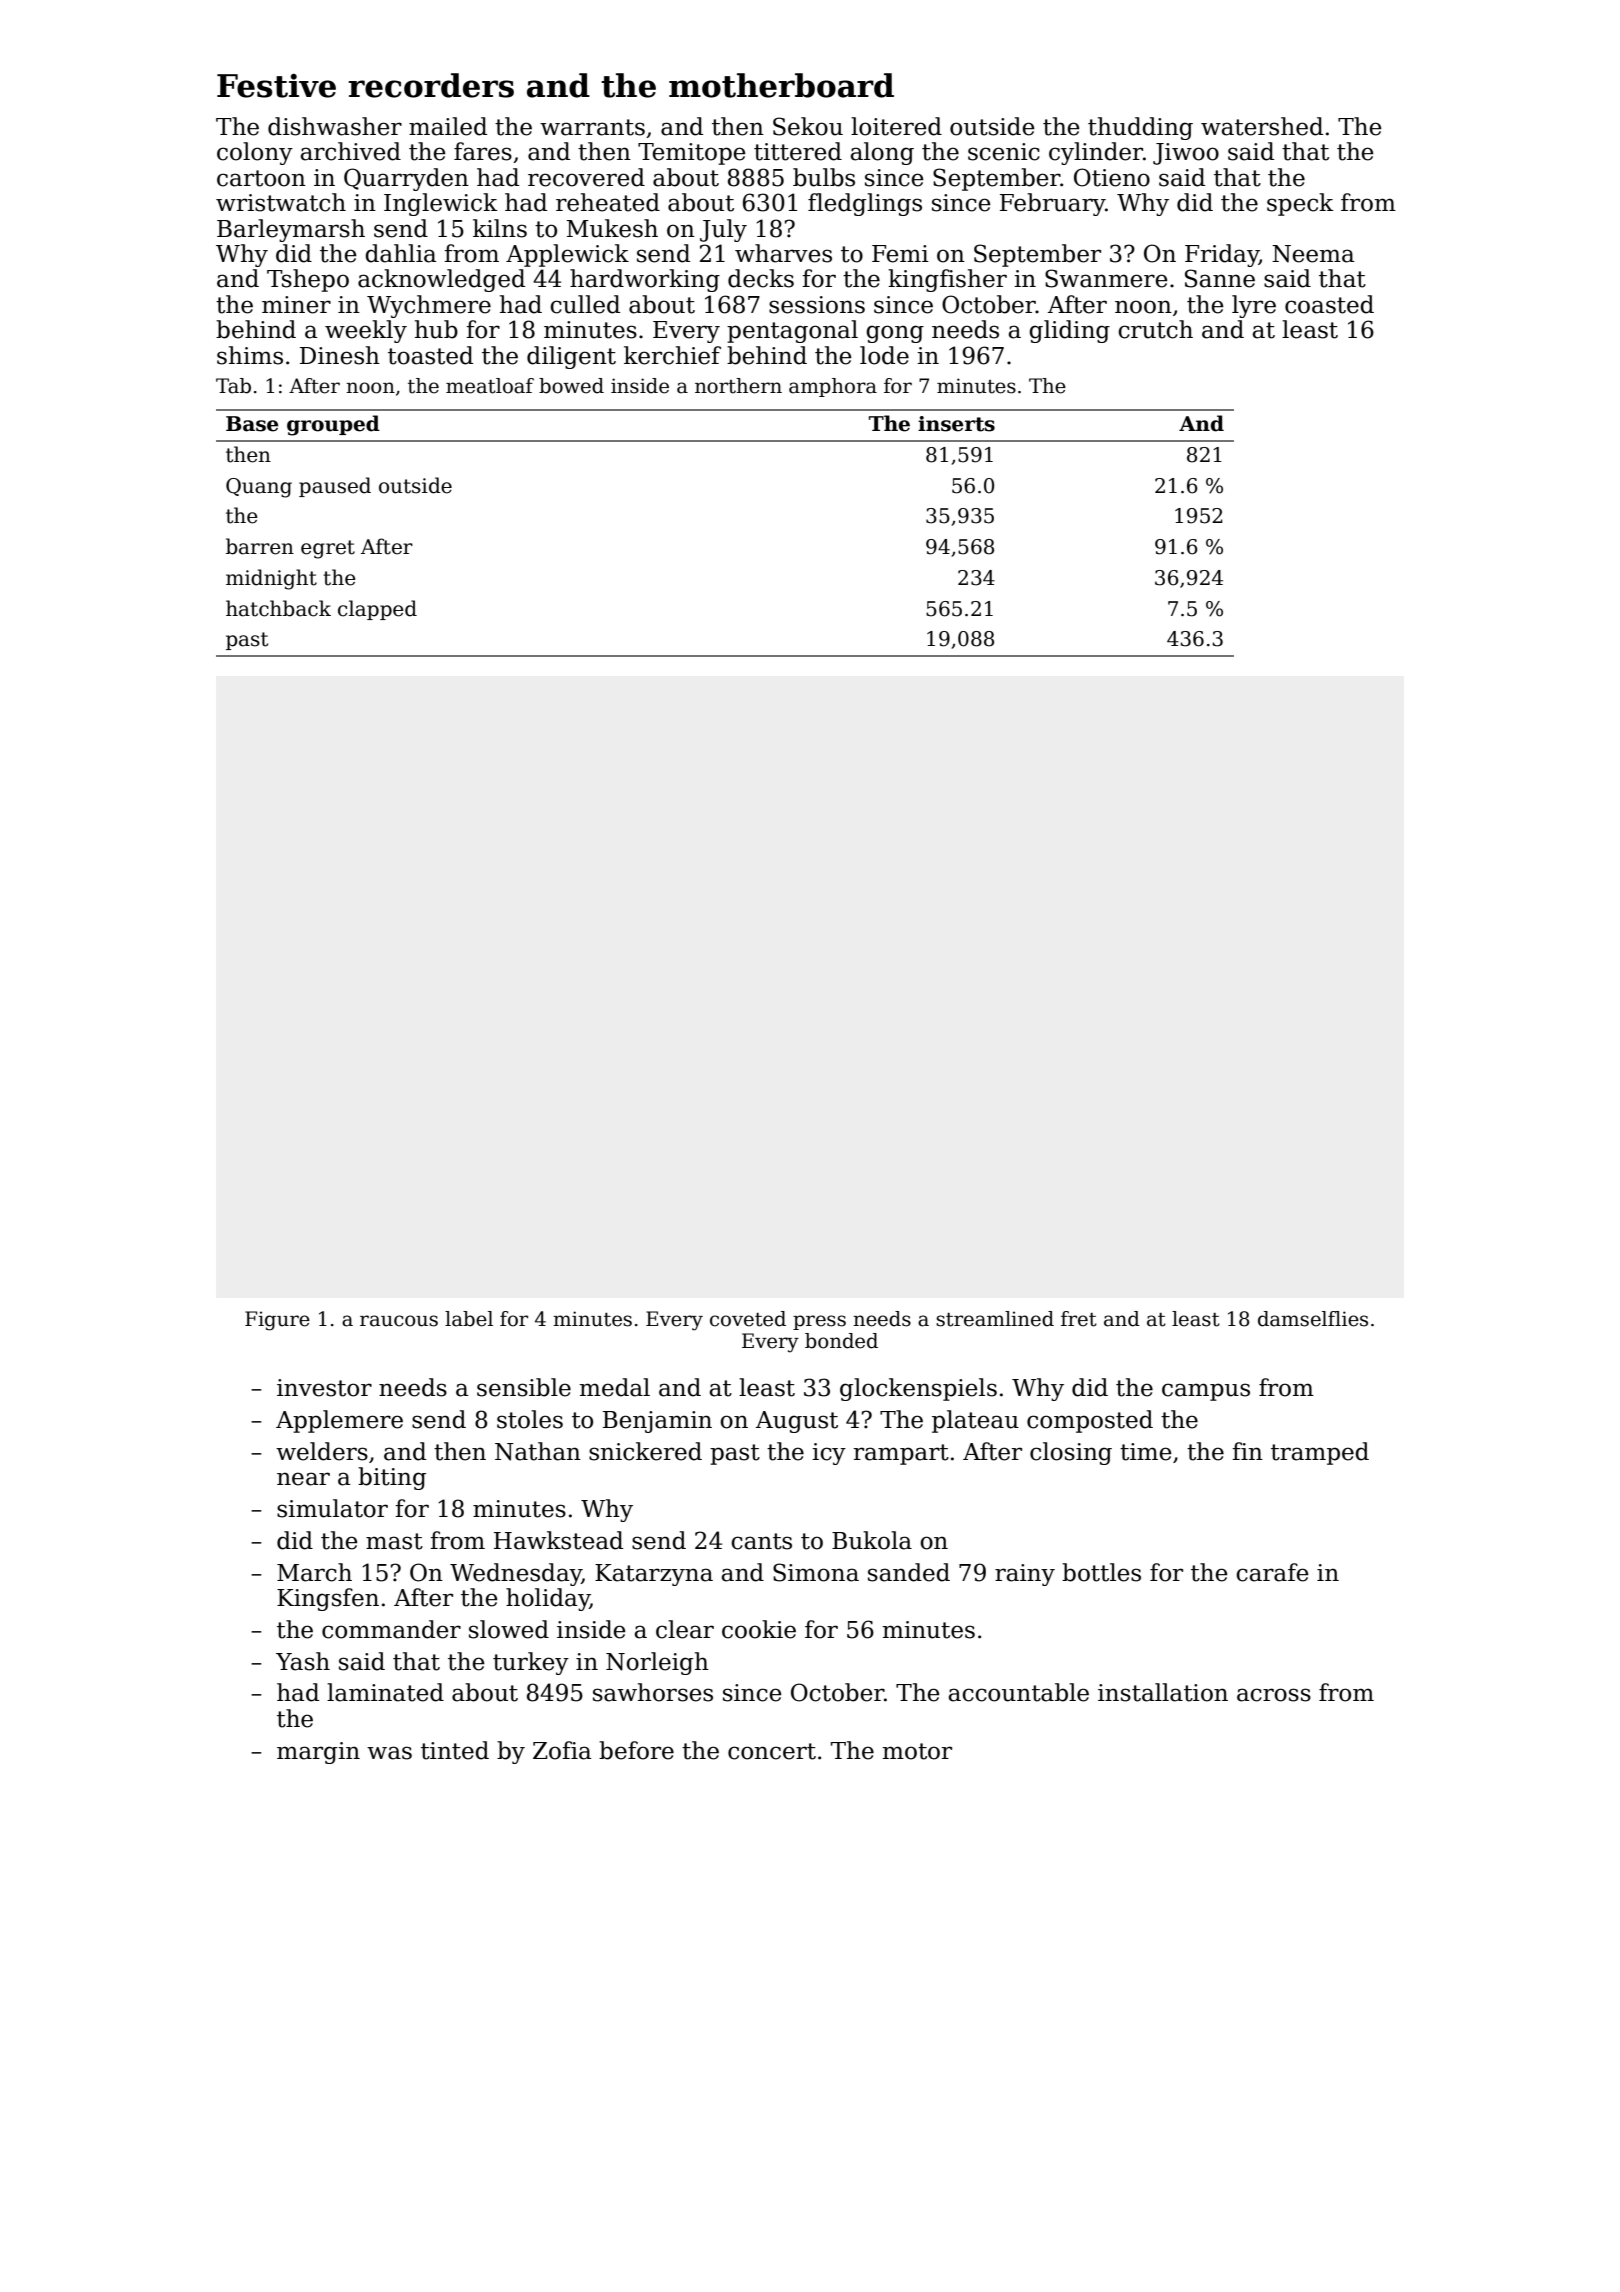 The width and height of the screenshot is (1620, 2292). Describe the element at coordinates (277, 1321) in the screenshot. I see `Figure` at that location.
